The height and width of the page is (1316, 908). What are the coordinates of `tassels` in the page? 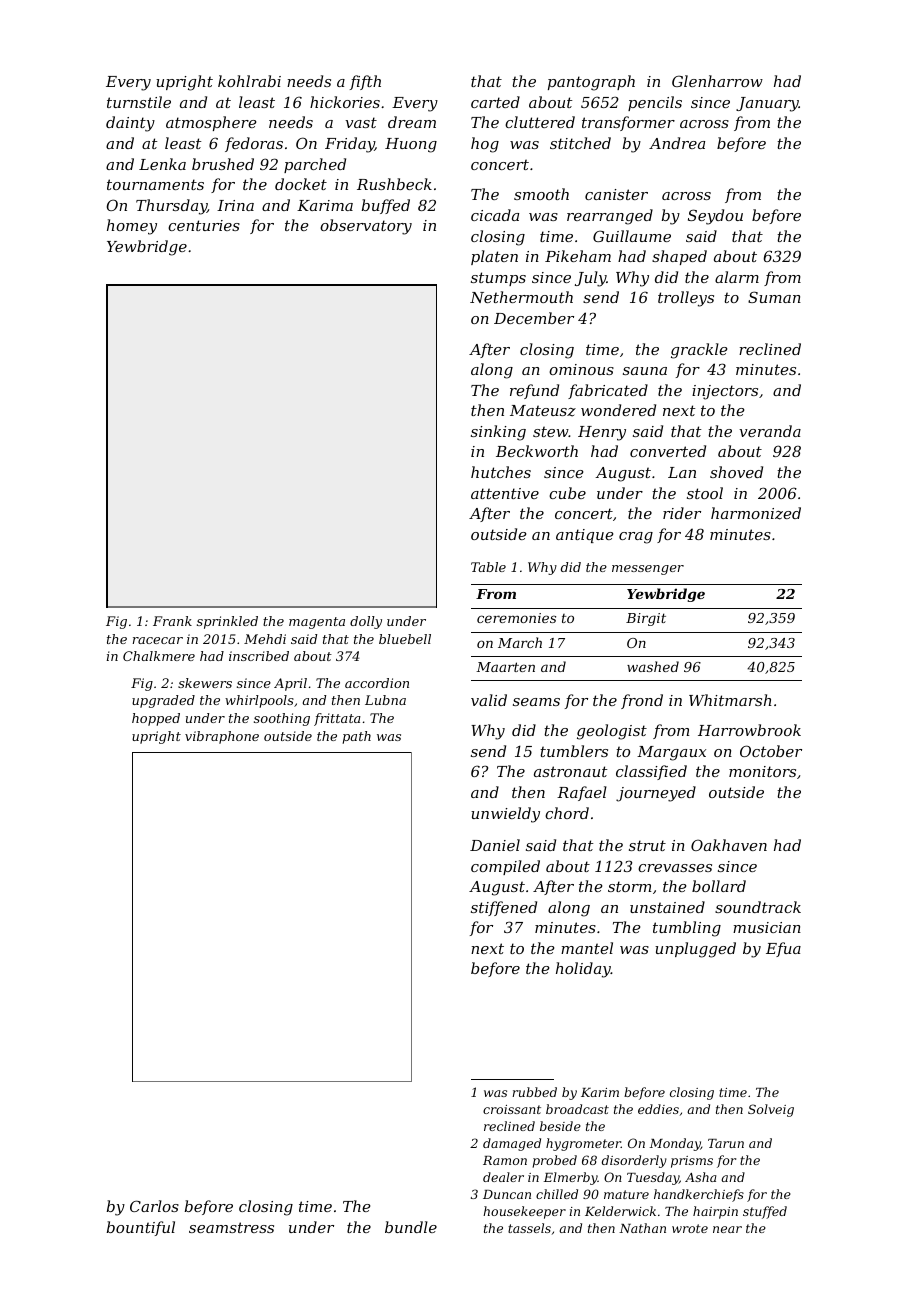 It's located at (529, 1228).
